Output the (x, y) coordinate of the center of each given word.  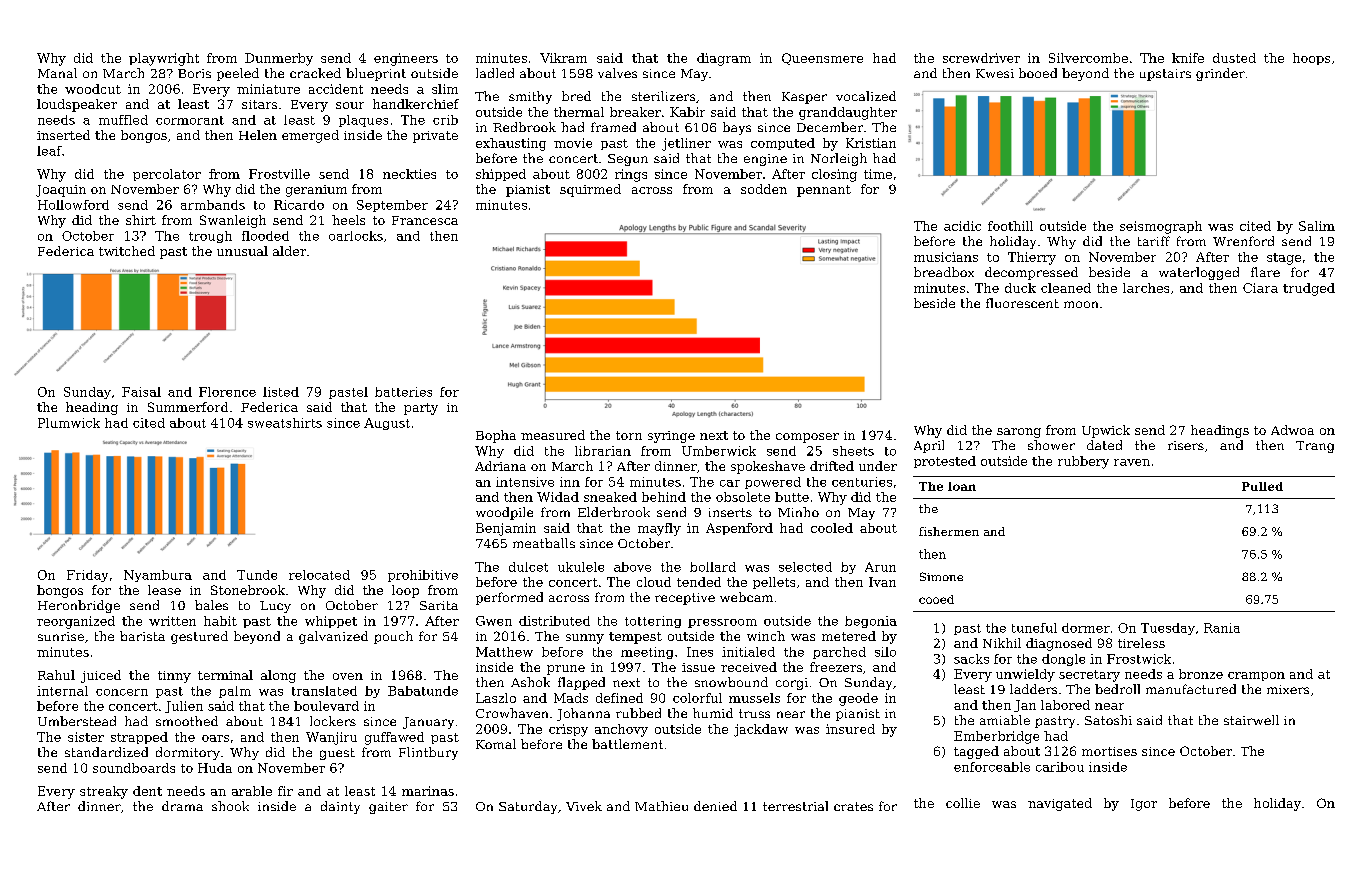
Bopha (496, 436)
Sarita (439, 605)
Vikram (563, 58)
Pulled (1262, 486)
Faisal (141, 392)
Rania (1222, 628)
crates (853, 806)
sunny (585, 639)
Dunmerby (279, 59)
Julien (184, 707)
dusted (1234, 58)
